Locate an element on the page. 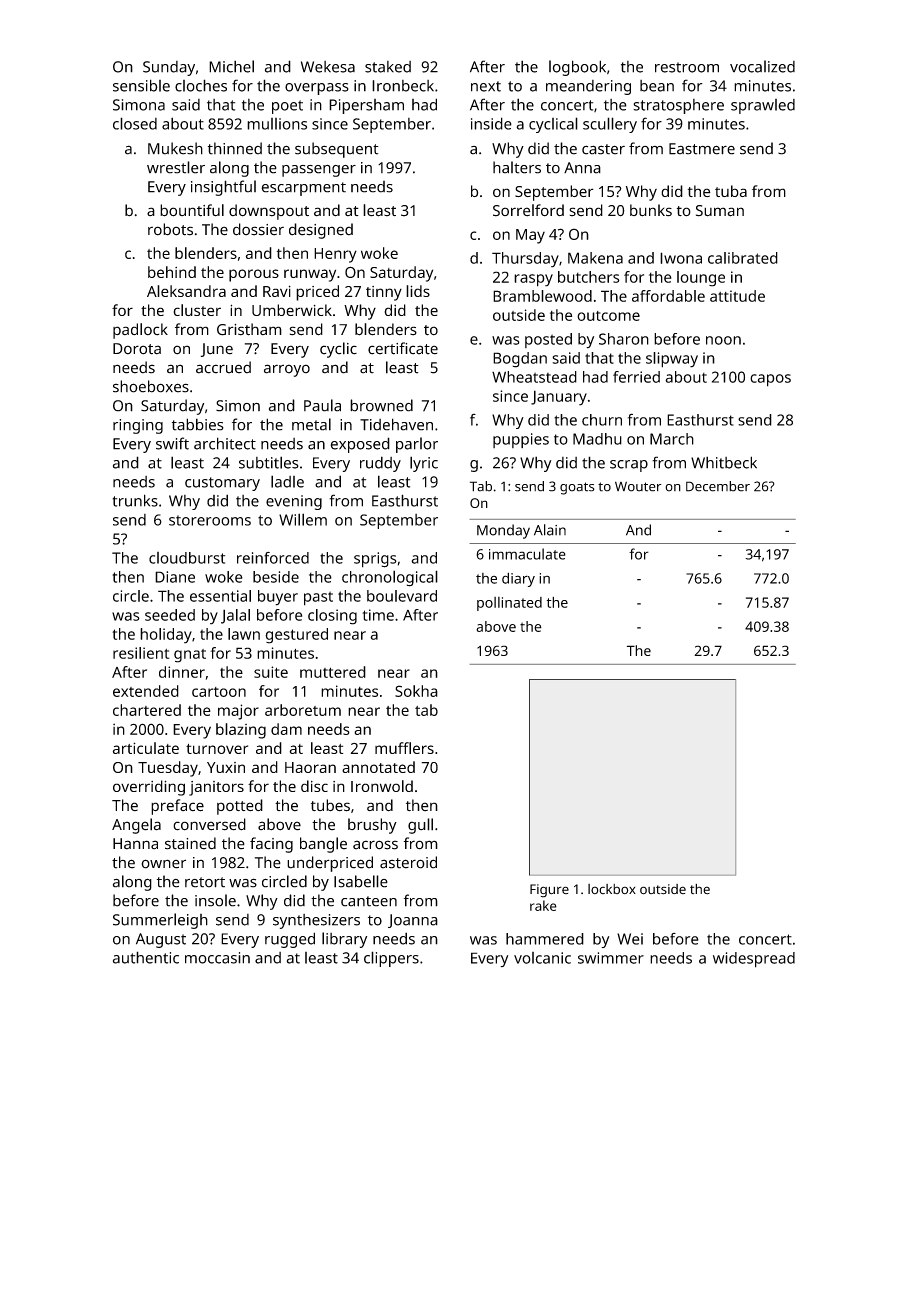  December is located at coordinates (718, 486).
